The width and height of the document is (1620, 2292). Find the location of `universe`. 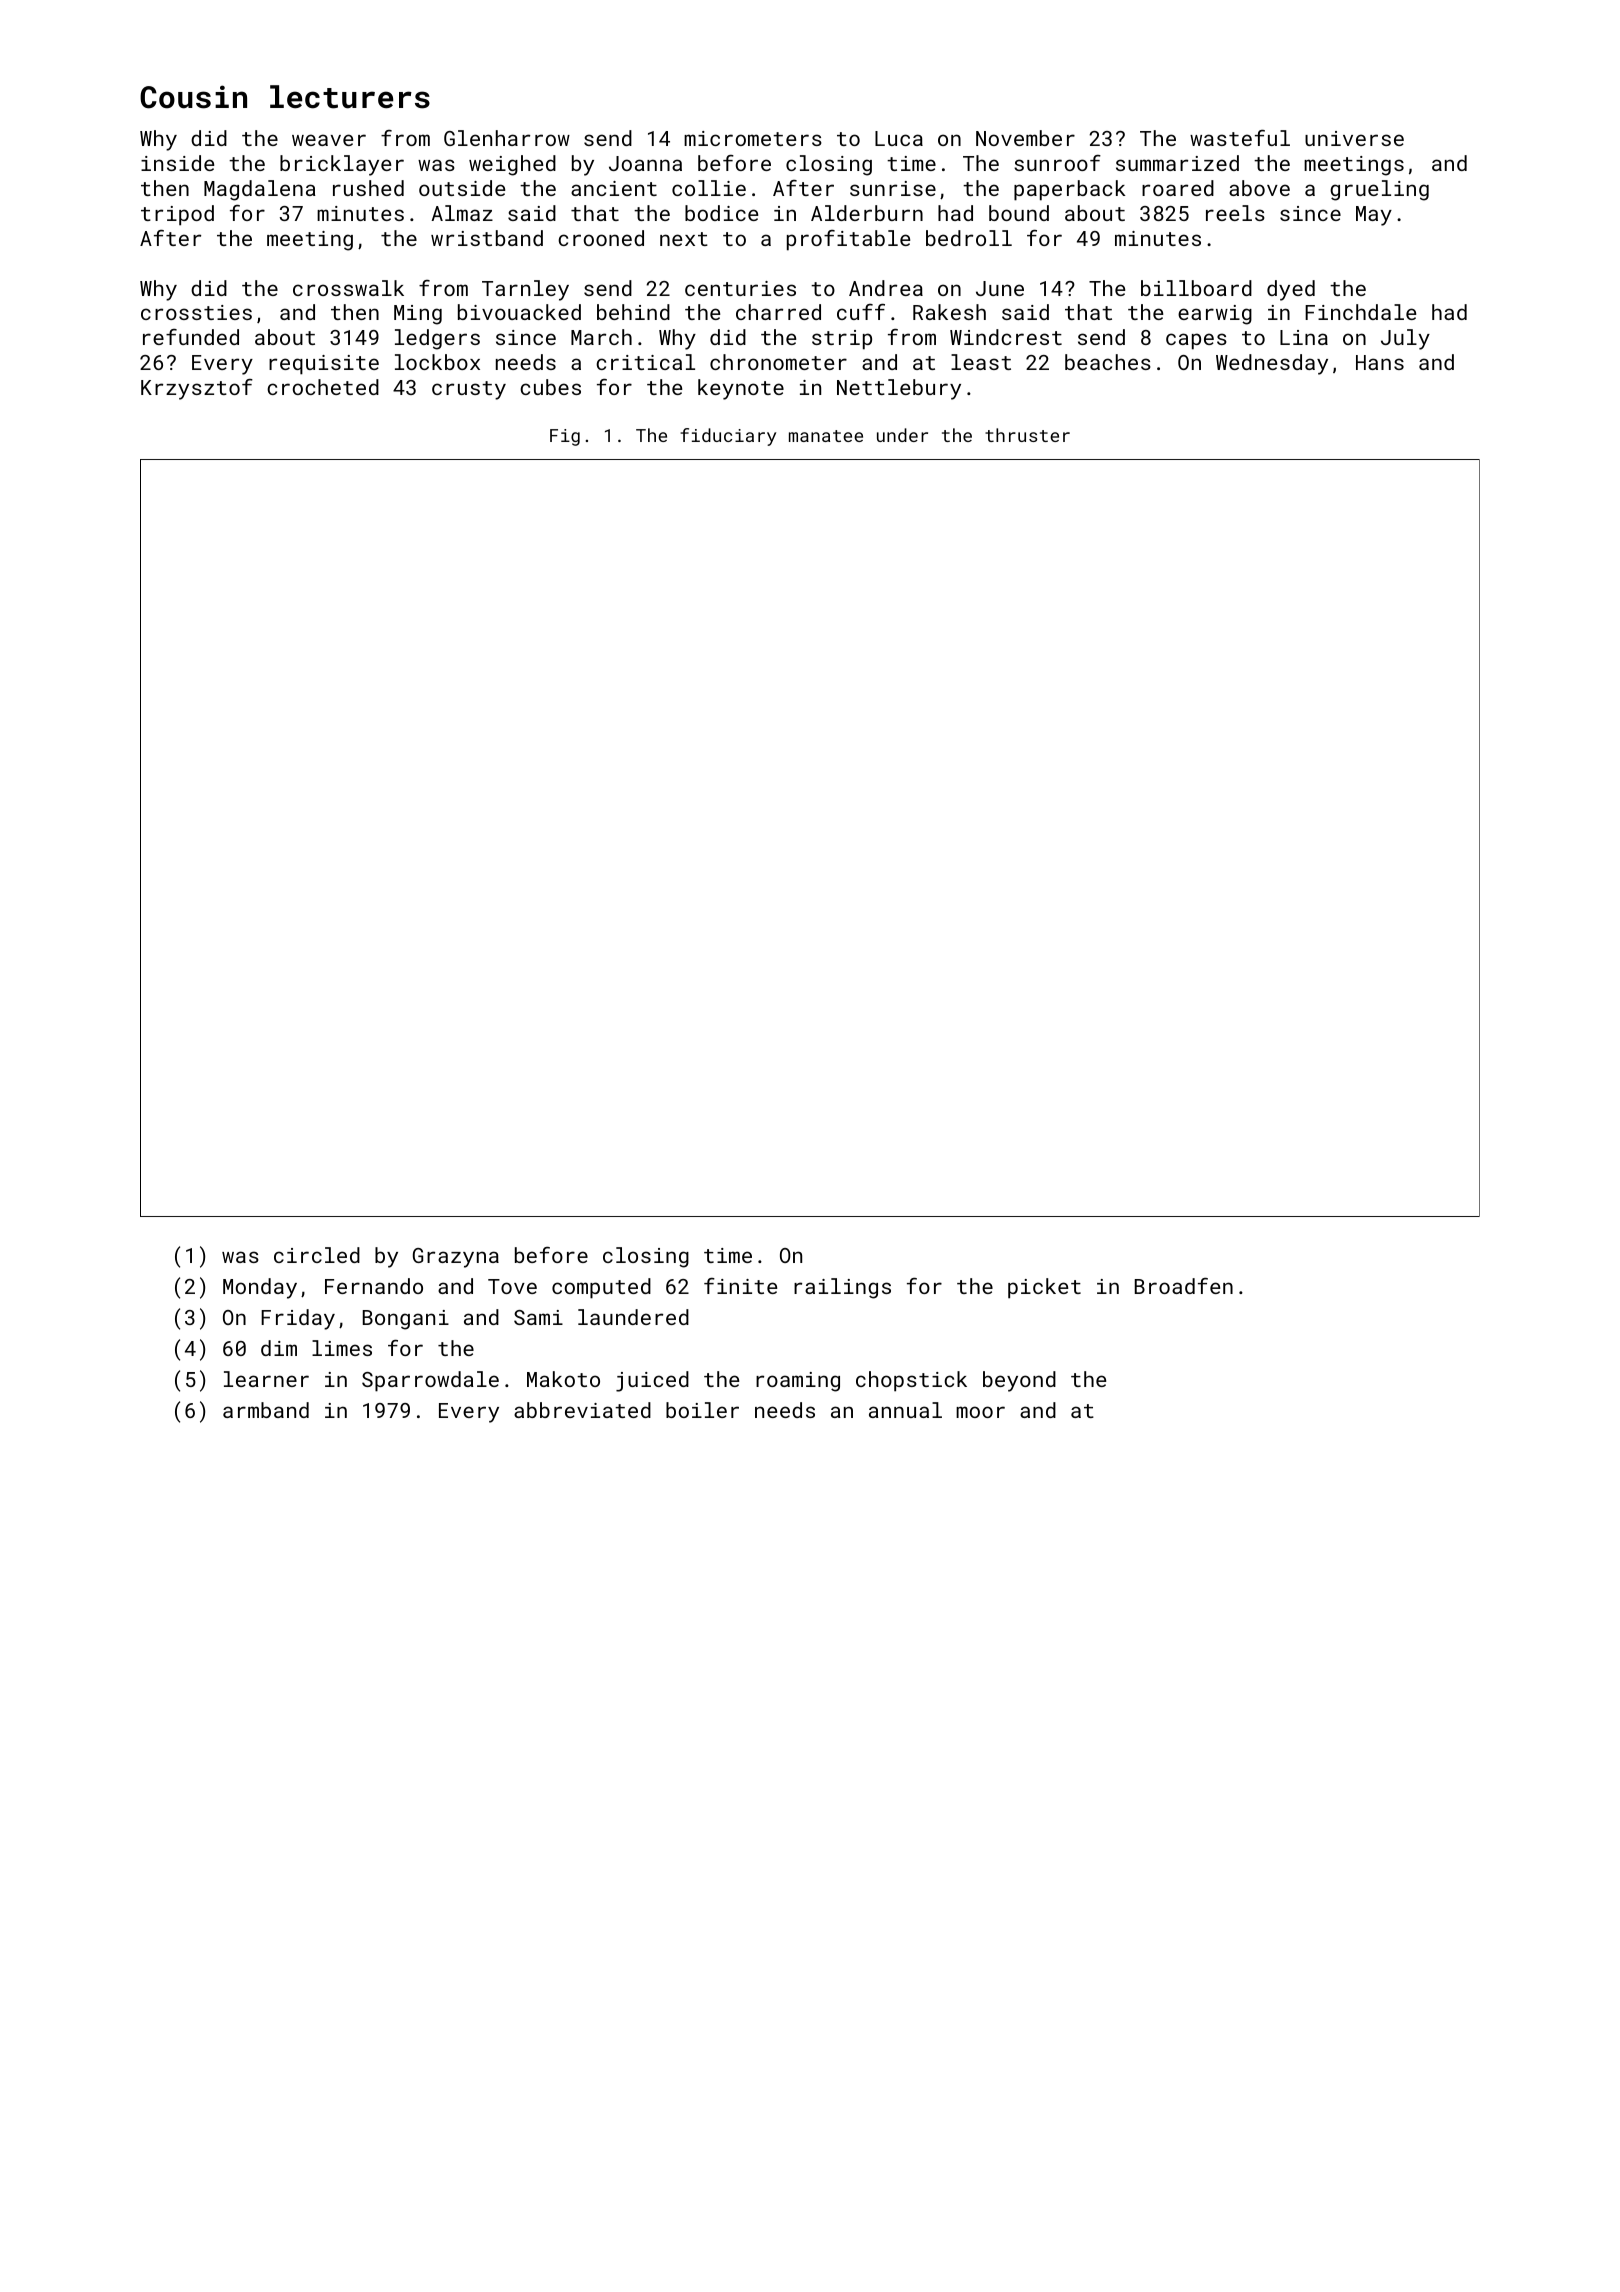

universe is located at coordinates (1354, 138).
